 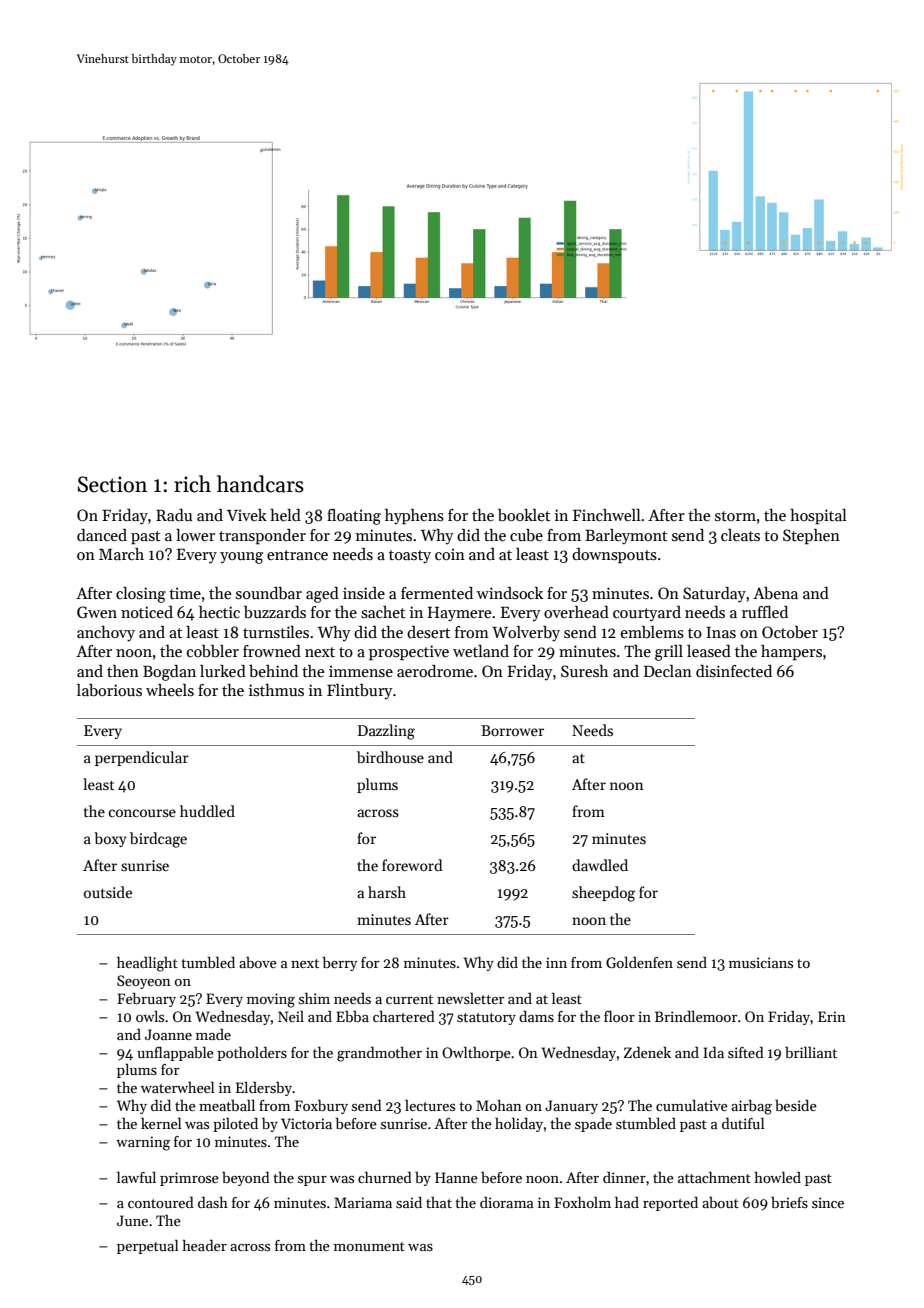 I want to click on birdhouse, so click(x=390, y=757).
